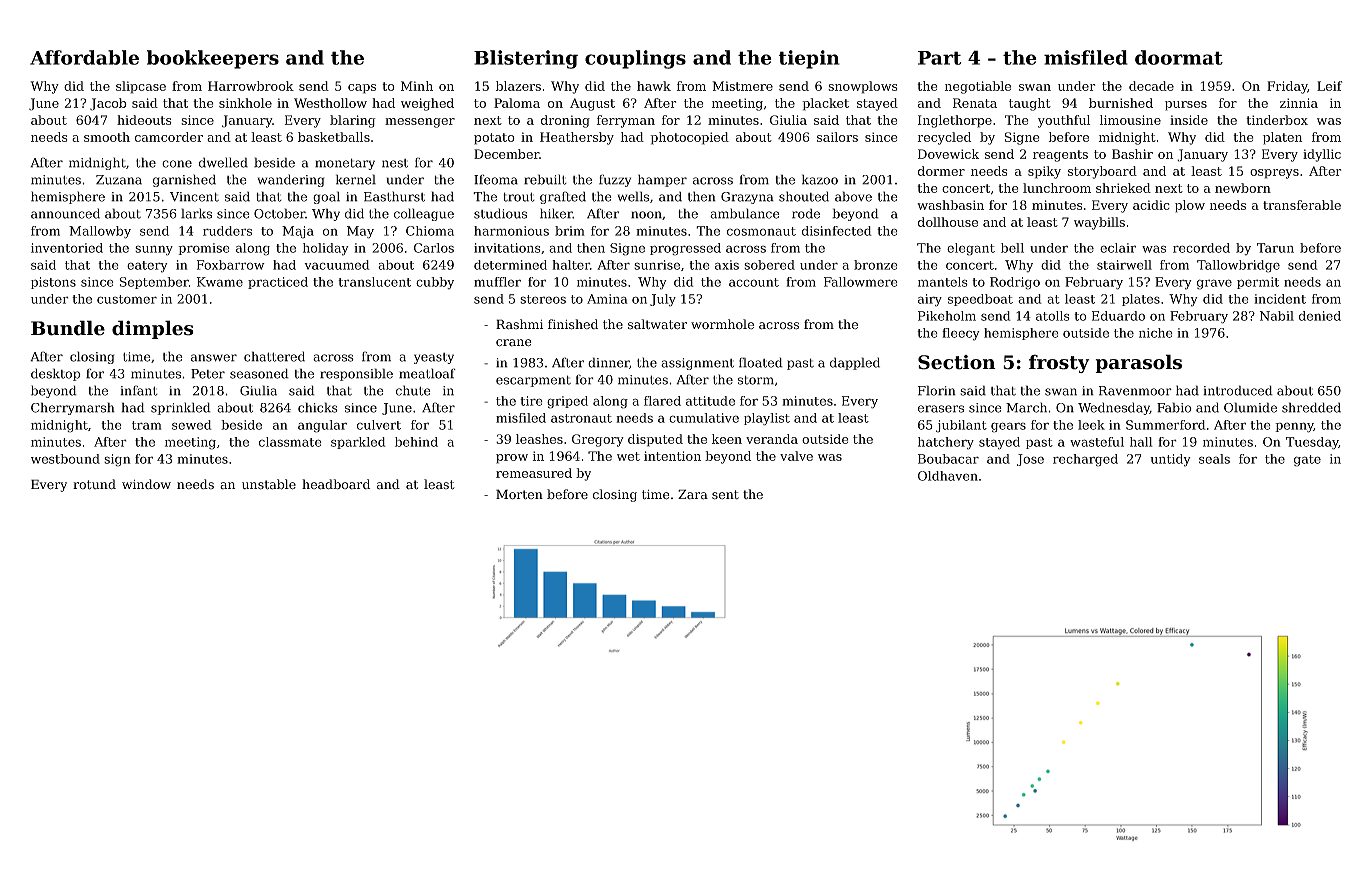  What do you see at coordinates (769, 265) in the image?
I see `sobered` at bounding box center [769, 265].
